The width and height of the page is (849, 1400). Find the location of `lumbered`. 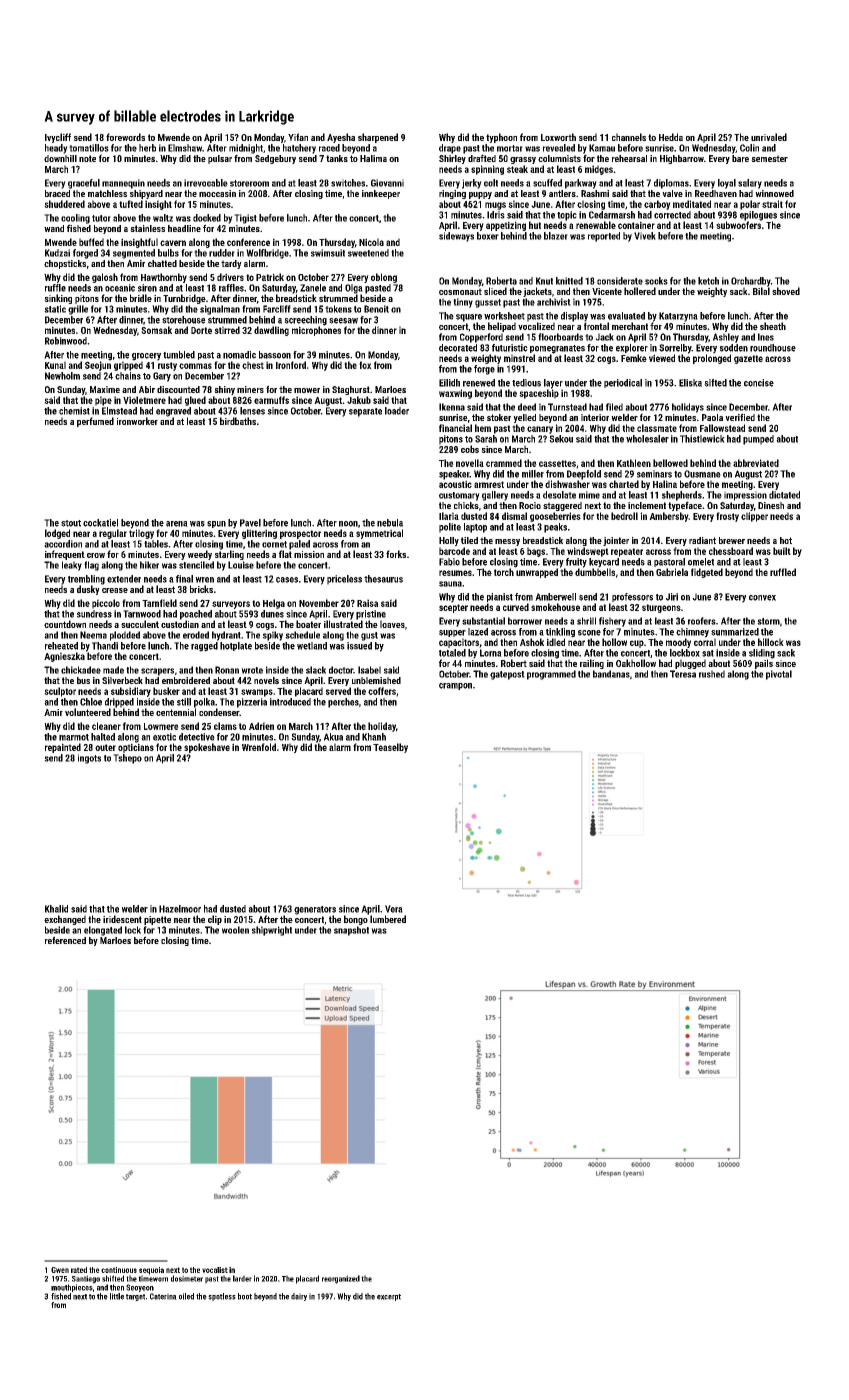

lumbered is located at coordinates (388, 919).
